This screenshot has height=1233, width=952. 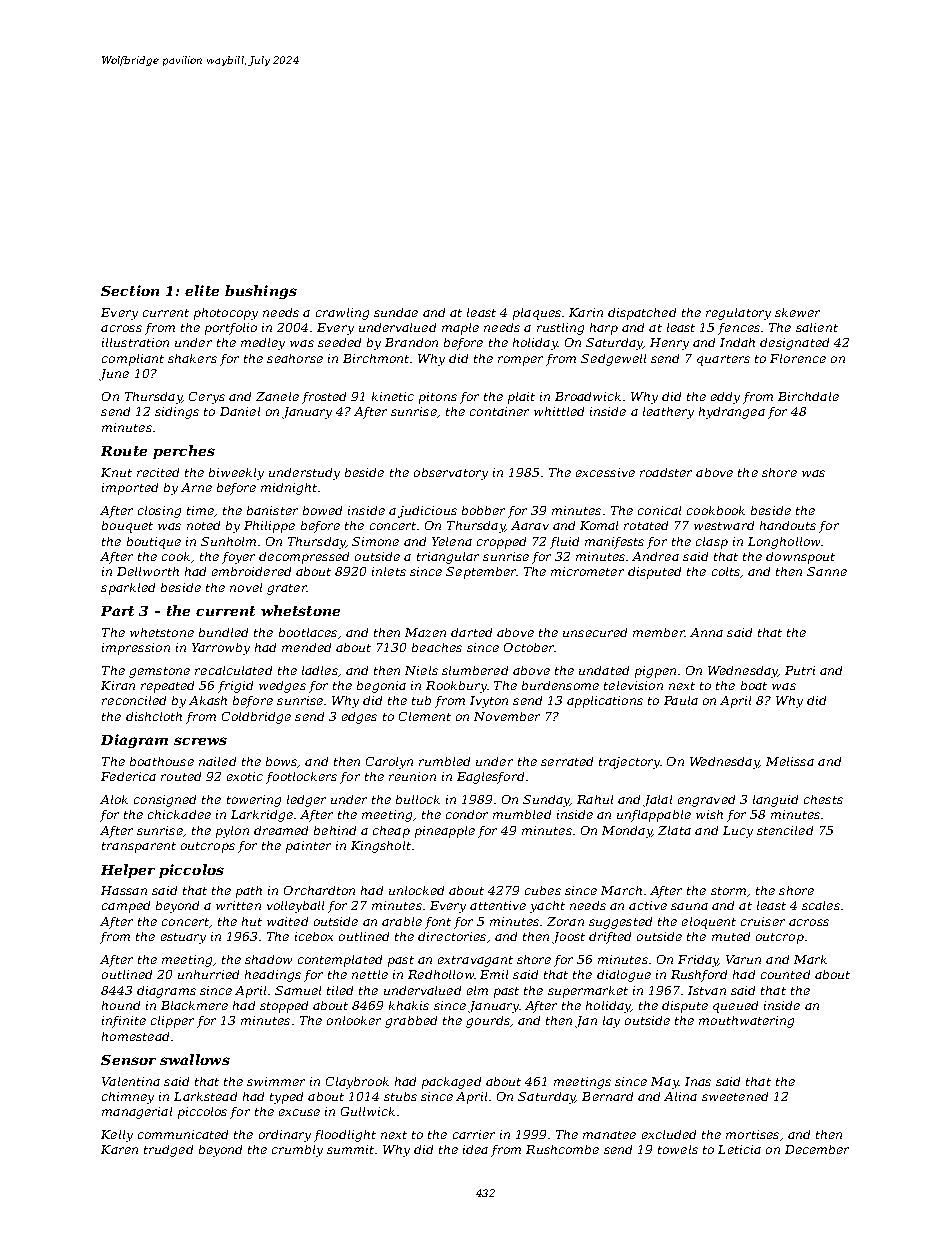 I want to click on Carolyn, so click(x=389, y=763).
